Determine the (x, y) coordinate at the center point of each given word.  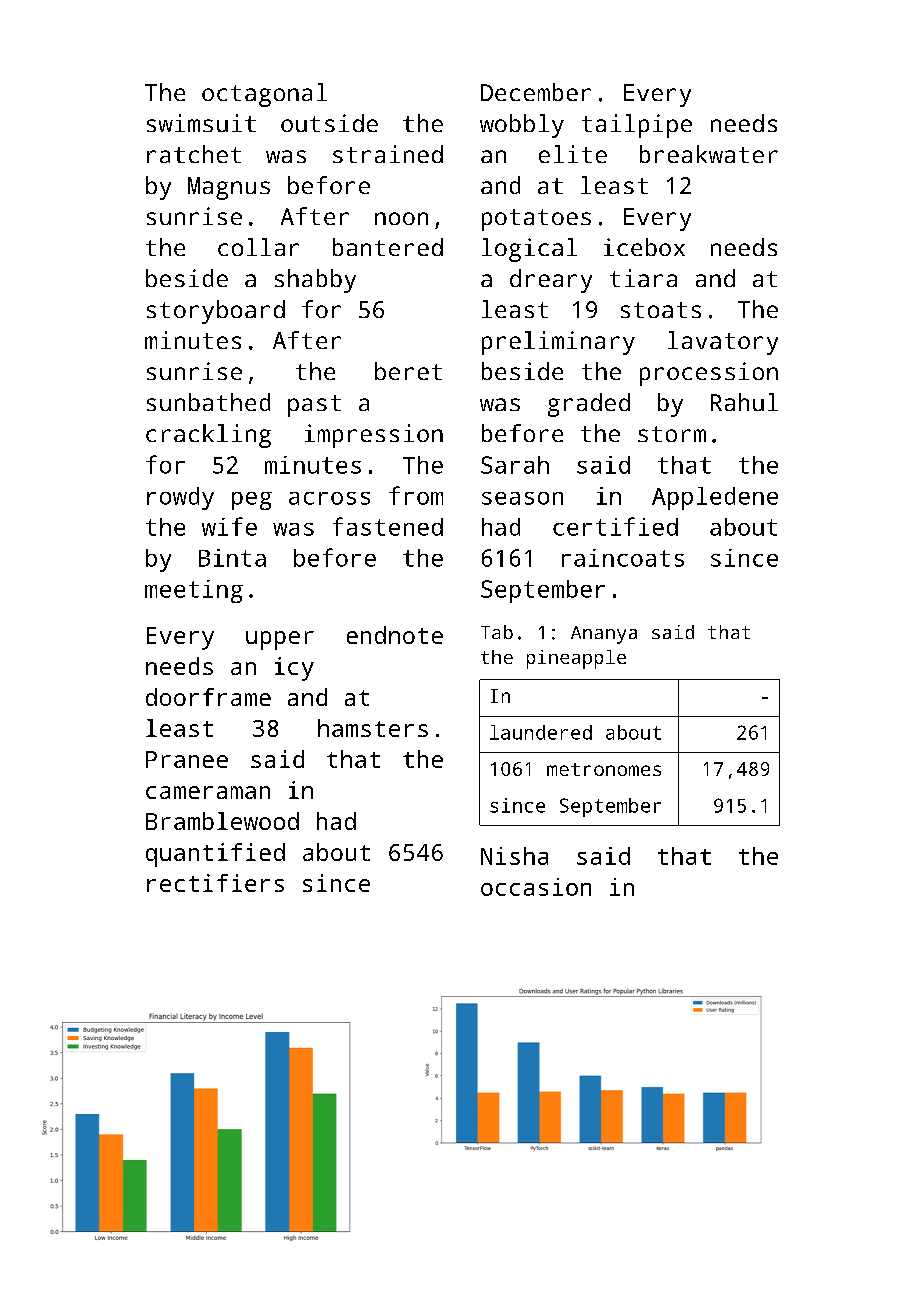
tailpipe (637, 126)
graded (589, 405)
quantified (215, 855)
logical (529, 250)
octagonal (264, 95)
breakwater (709, 154)
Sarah (515, 465)
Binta (232, 558)
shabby (315, 281)
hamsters (373, 728)
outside (329, 123)
